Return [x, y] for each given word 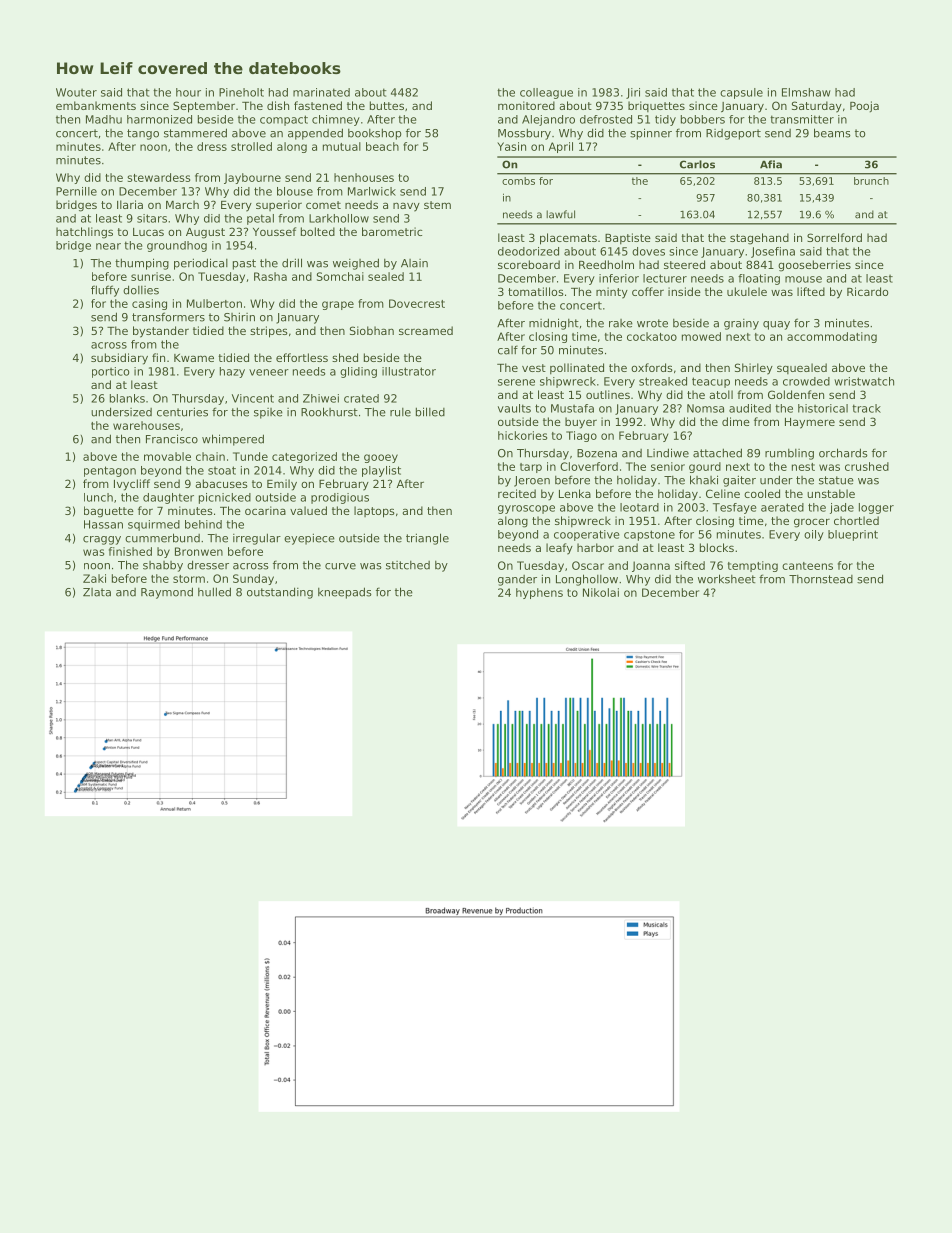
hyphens [539, 593]
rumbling [789, 454]
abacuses [221, 483]
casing [149, 304]
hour [188, 92]
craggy [102, 540]
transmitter [802, 119]
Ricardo [867, 291]
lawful [560, 214]
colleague [546, 93]
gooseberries [814, 266]
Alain [414, 263]
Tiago [581, 436]
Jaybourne [252, 178]
